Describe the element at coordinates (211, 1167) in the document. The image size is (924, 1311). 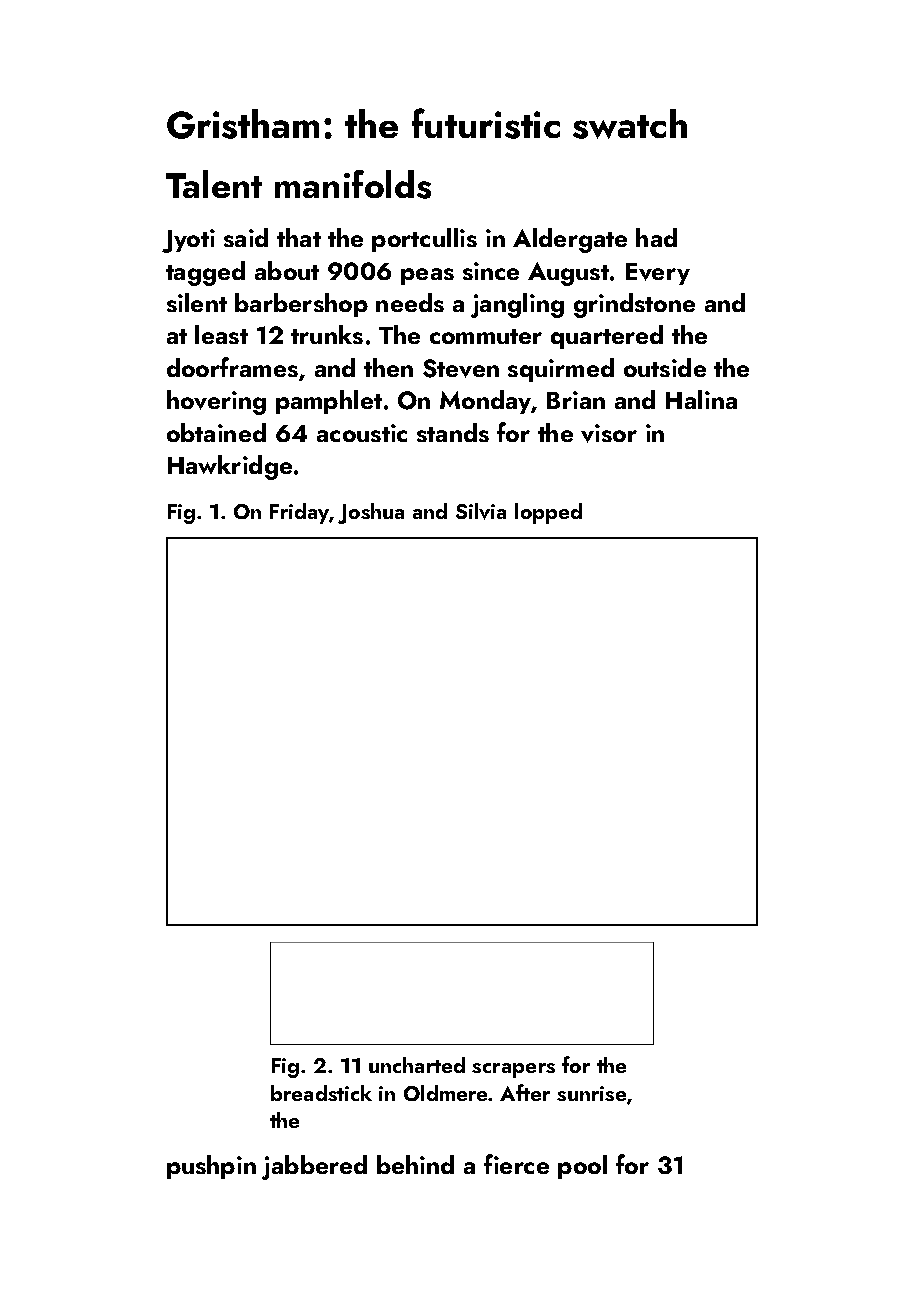
I see `pushpin` at that location.
